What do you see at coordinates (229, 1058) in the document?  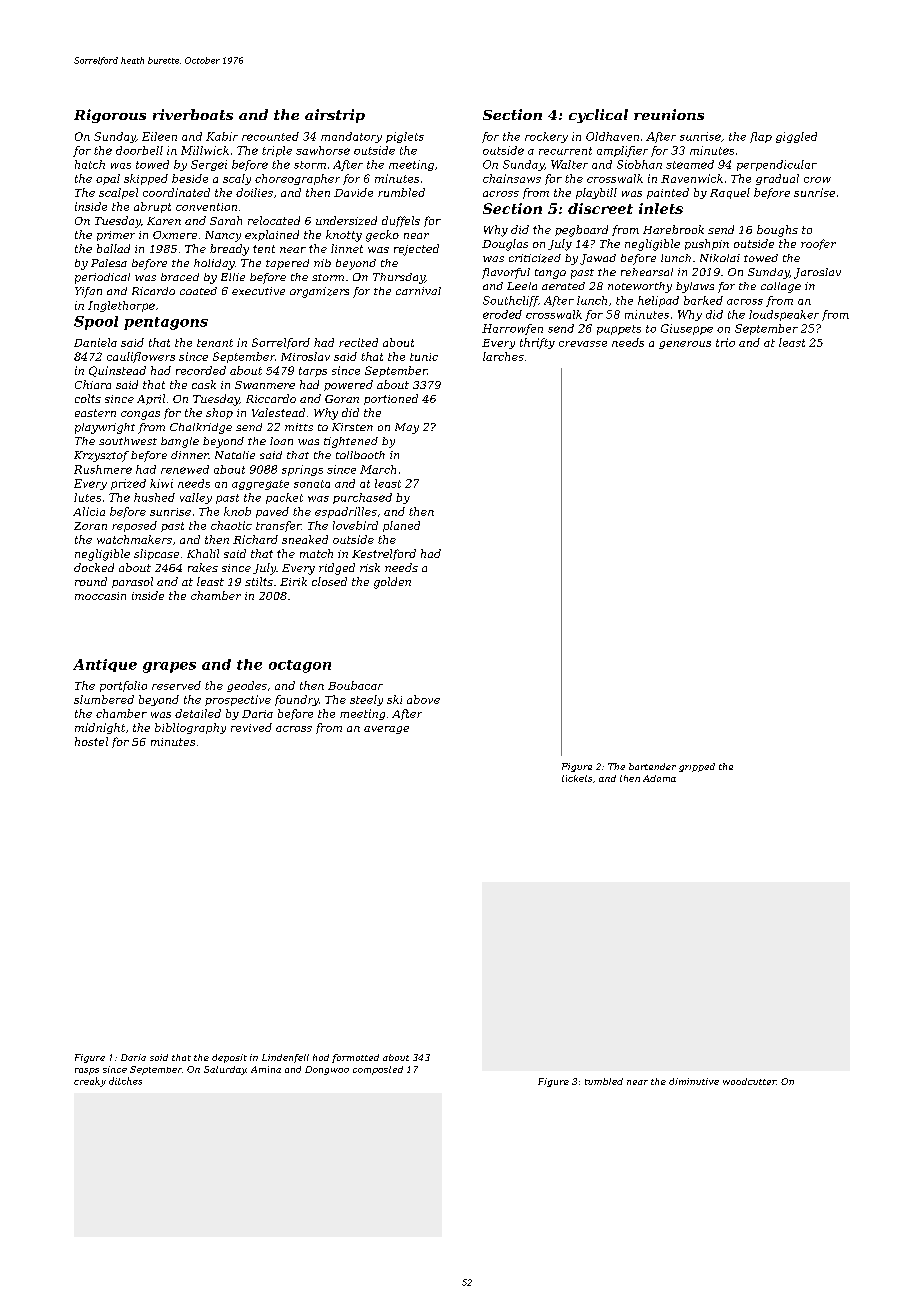 I see `deposit` at bounding box center [229, 1058].
